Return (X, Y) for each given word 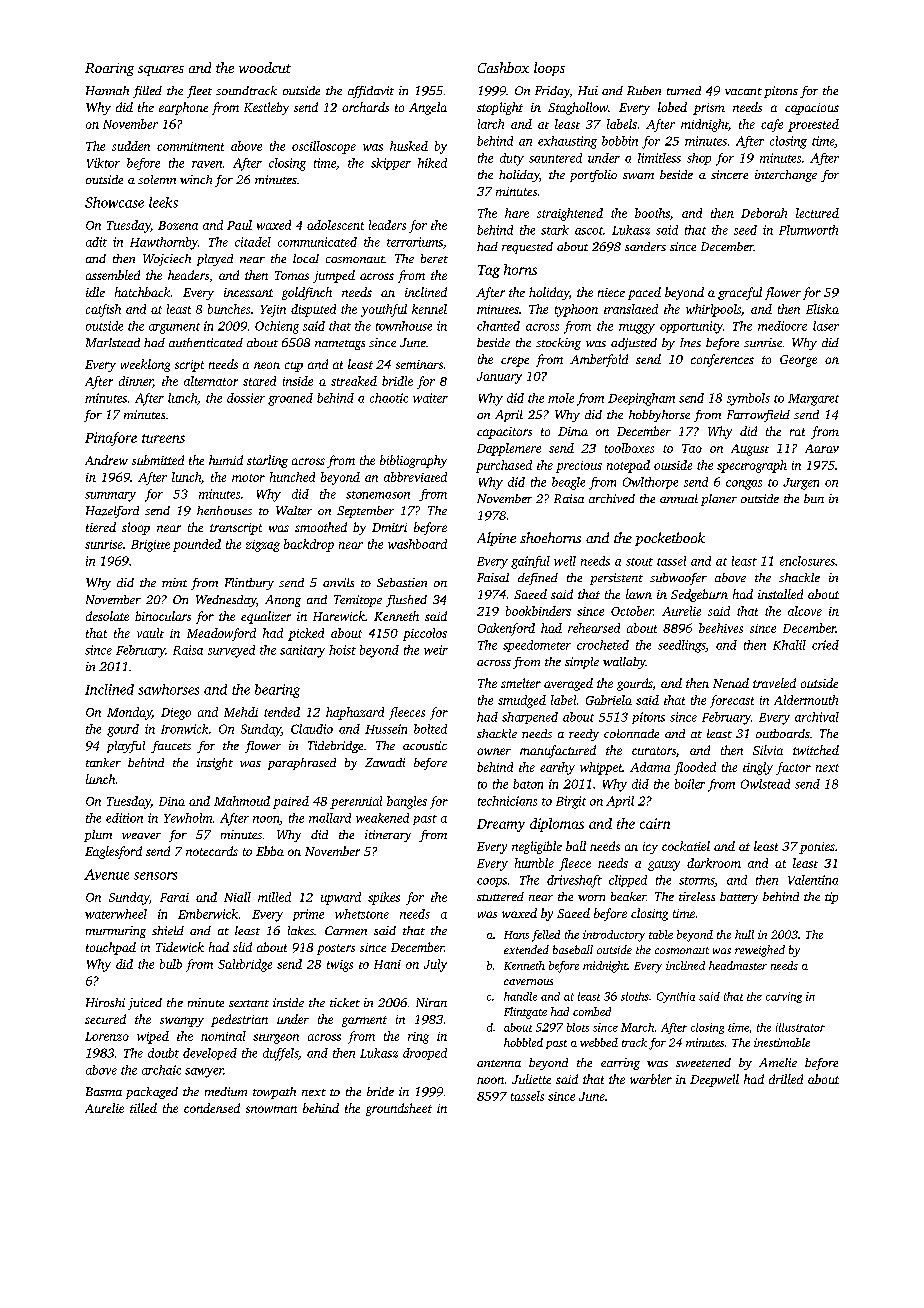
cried (825, 645)
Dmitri (389, 527)
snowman (271, 1109)
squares (161, 71)
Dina (172, 801)
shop (699, 159)
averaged (568, 684)
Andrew (106, 460)
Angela (428, 108)
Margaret (813, 400)
